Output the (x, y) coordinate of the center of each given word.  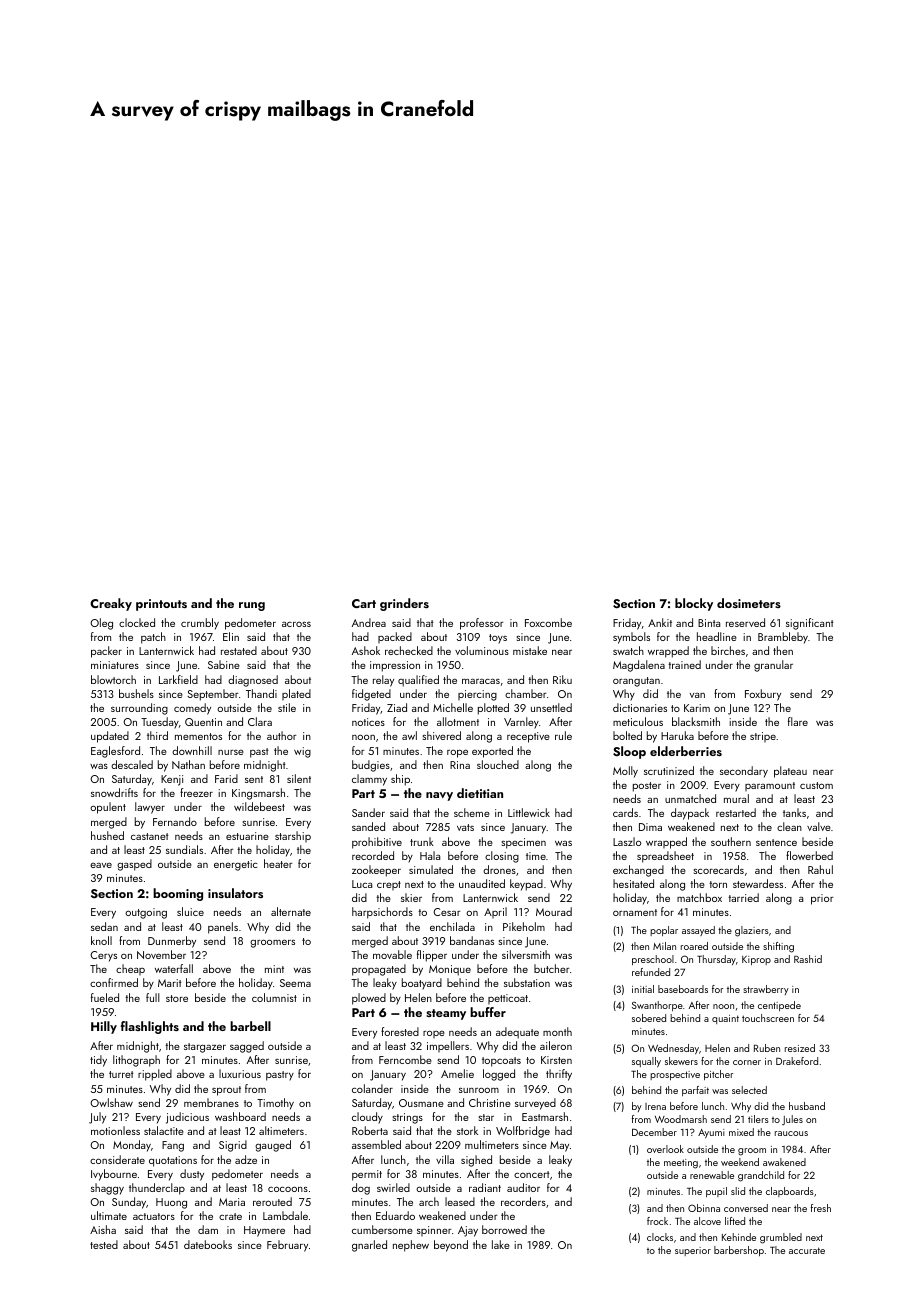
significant (810, 624)
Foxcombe (548, 622)
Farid (226, 778)
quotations (173, 1161)
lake (501, 1244)
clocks (660, 1237)
